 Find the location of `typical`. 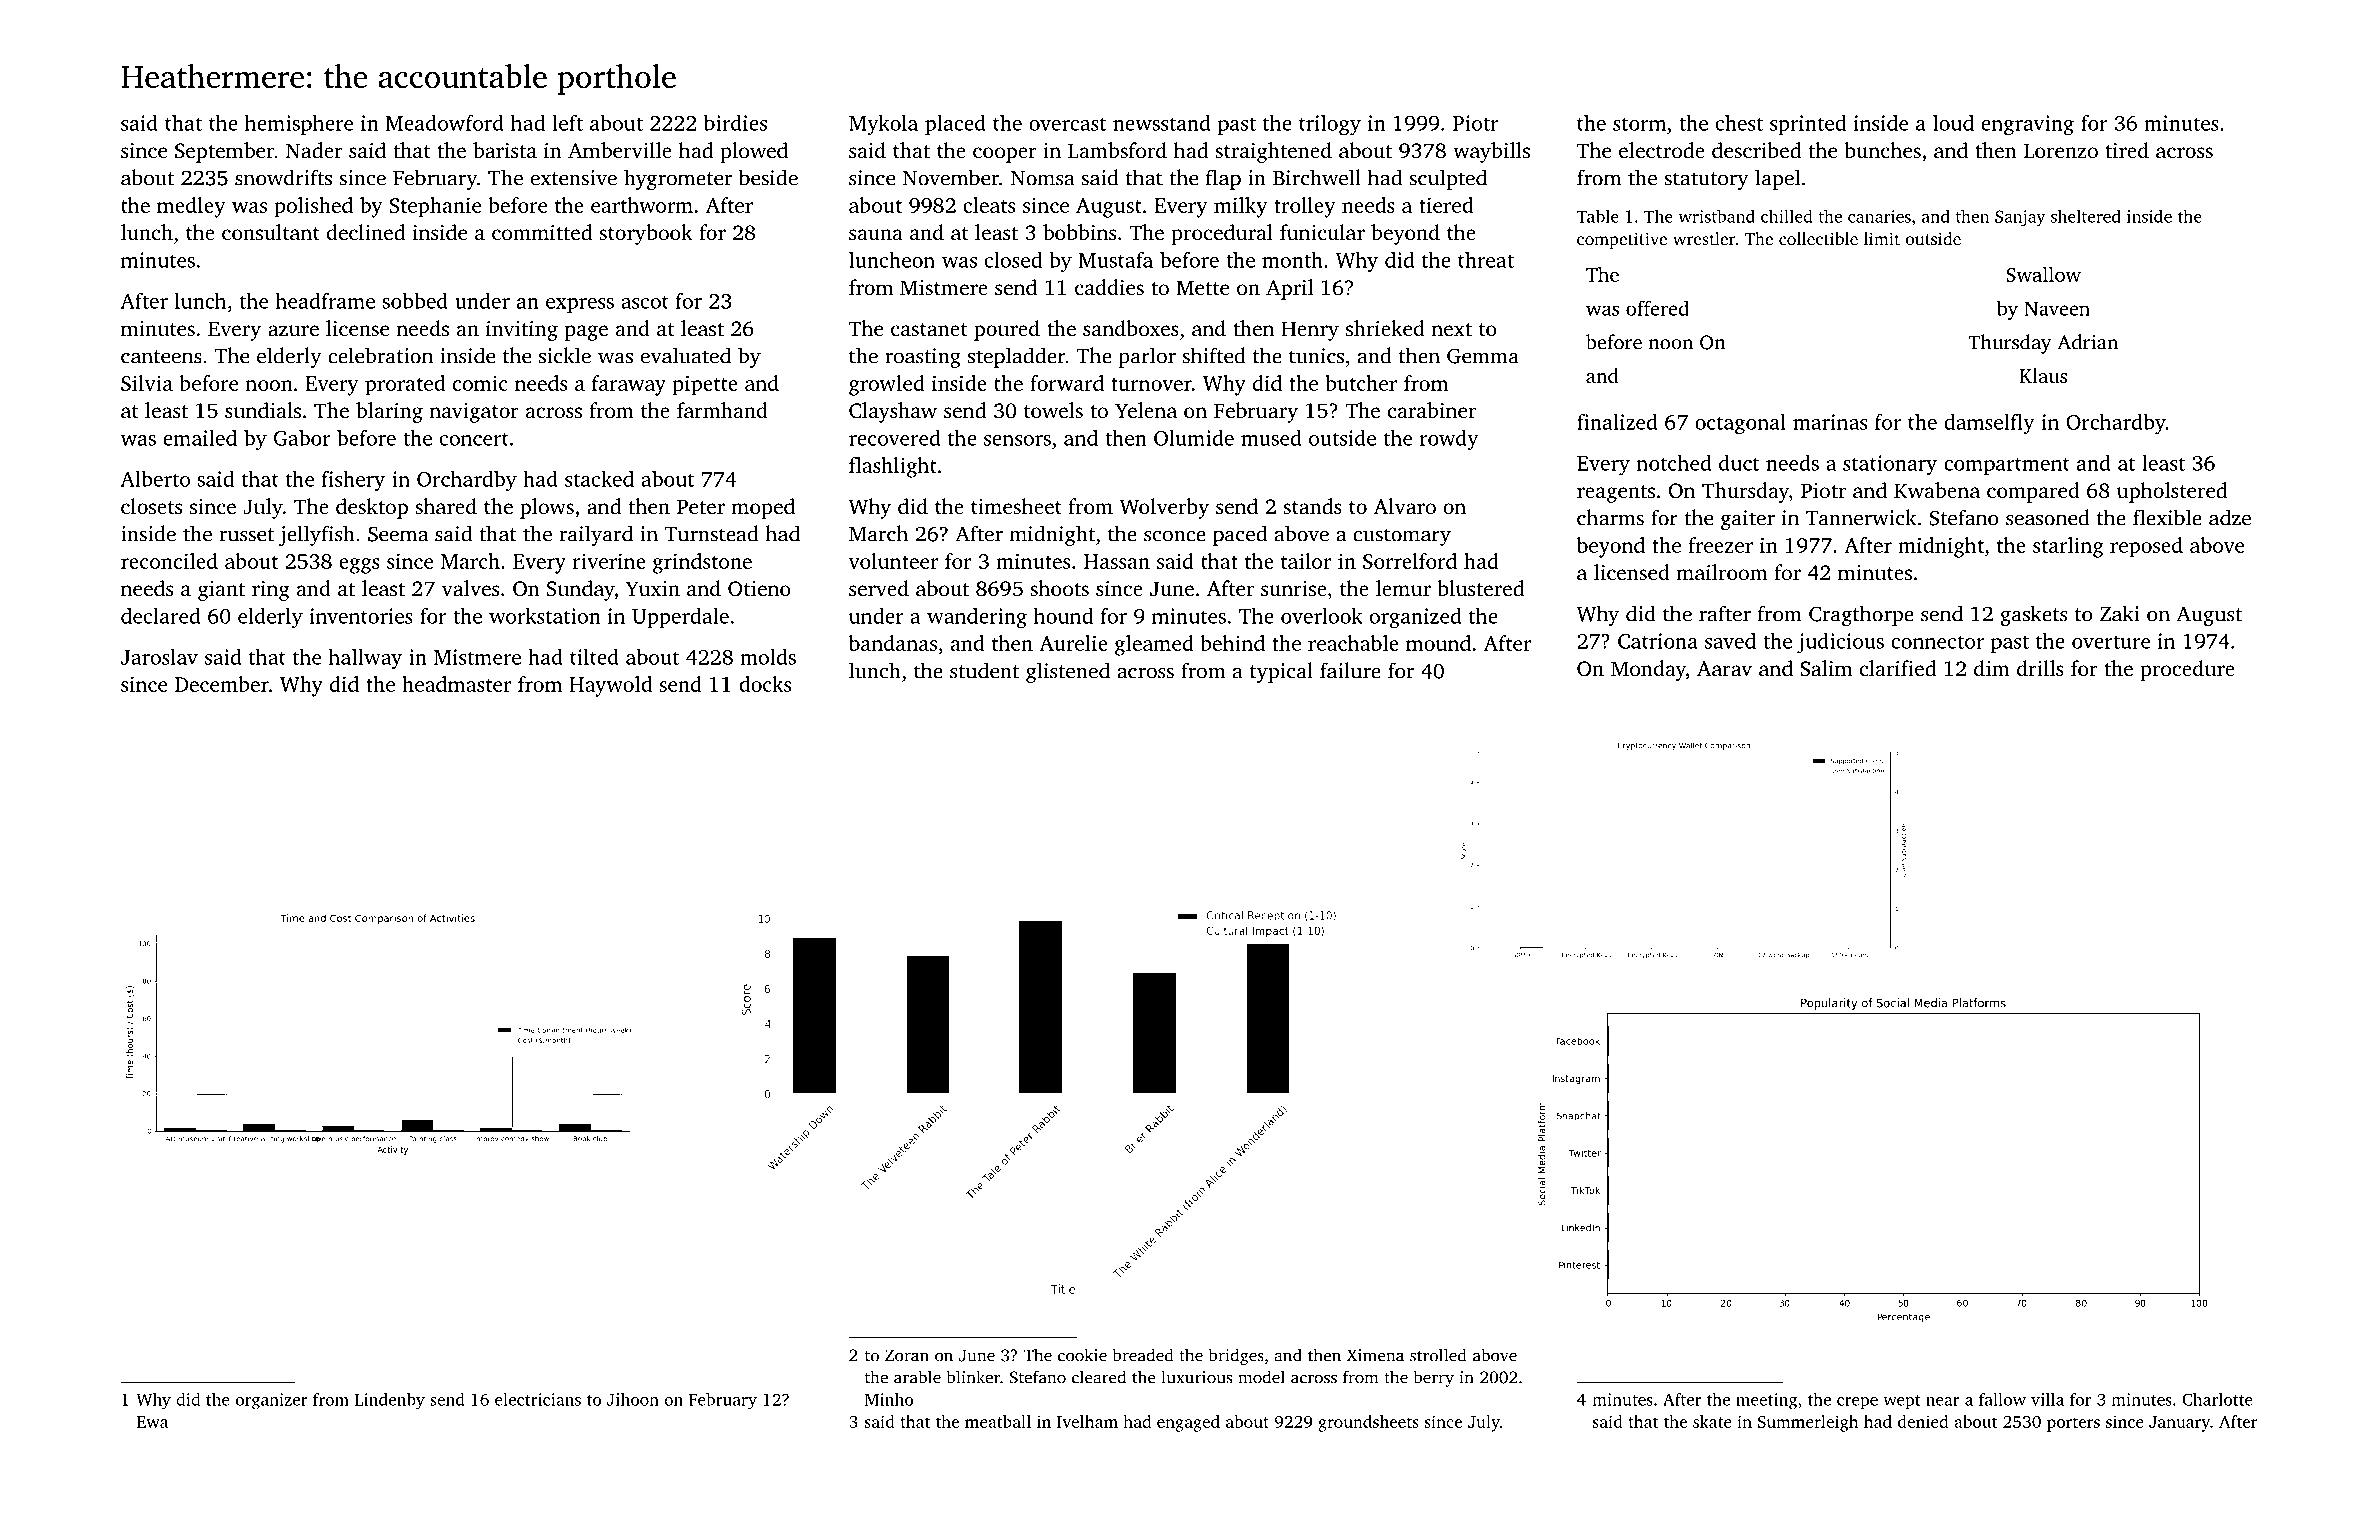

typical is located at coordinates (1281, 672).
